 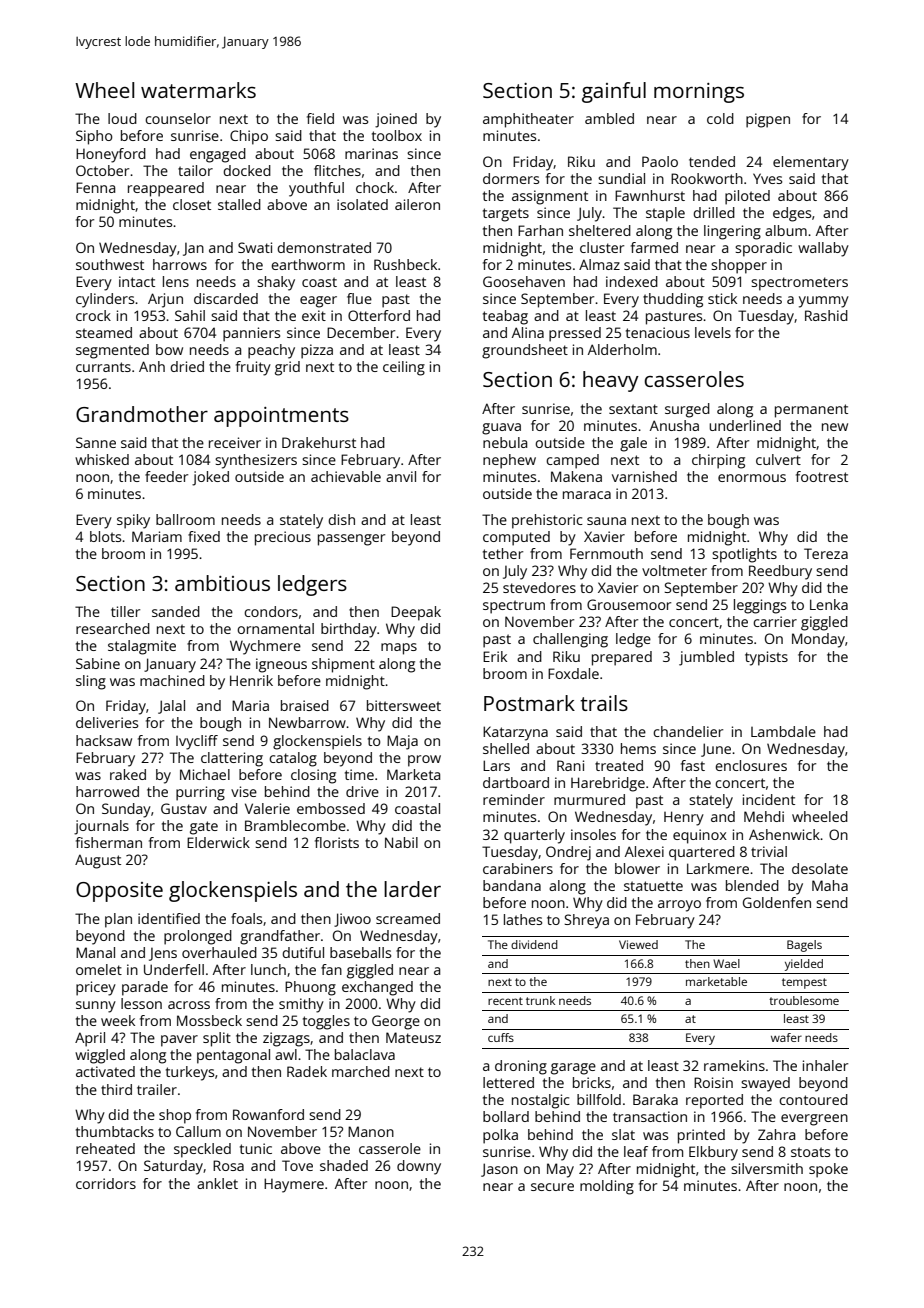 I want to click on chock, so click(x=375, y=187).
